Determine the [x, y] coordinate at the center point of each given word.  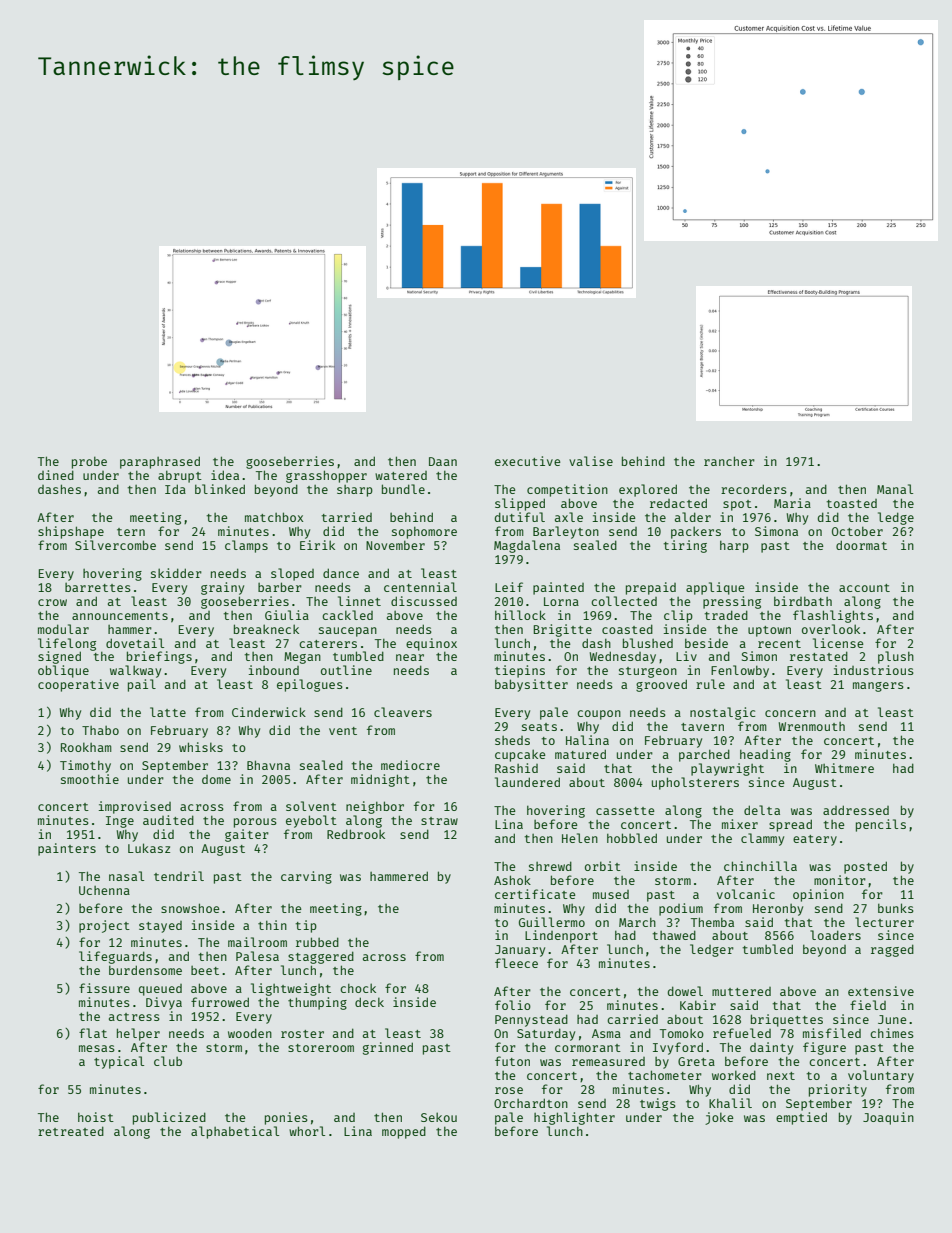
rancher [729, 461]
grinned [388, 1048]
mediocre [410, 765]
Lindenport [561, 936]
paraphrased [160, 462]
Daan [443, 461]
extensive [881, 991]
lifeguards [115, 957]
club [168, 1061]
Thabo [100, 730]
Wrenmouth [812, 726]
